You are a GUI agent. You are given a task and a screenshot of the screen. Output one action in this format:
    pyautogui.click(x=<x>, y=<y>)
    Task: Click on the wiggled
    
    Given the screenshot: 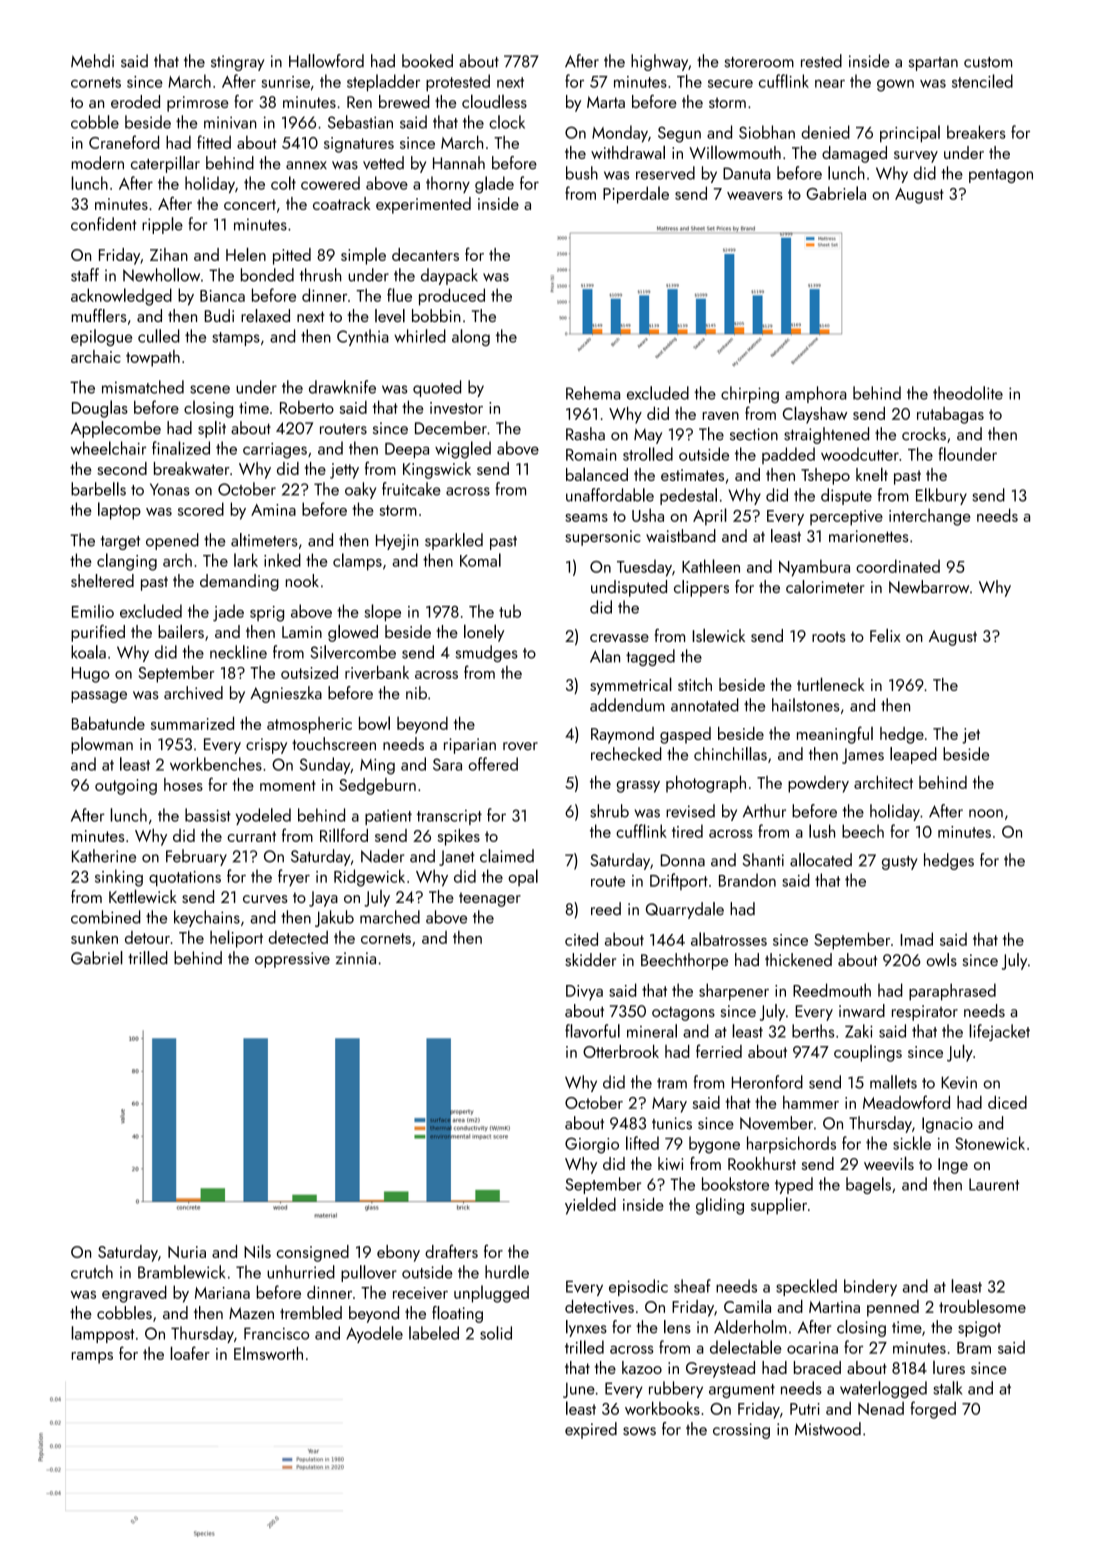 What is the action you would take?
    pyautogui.click(x=463, y=450)
